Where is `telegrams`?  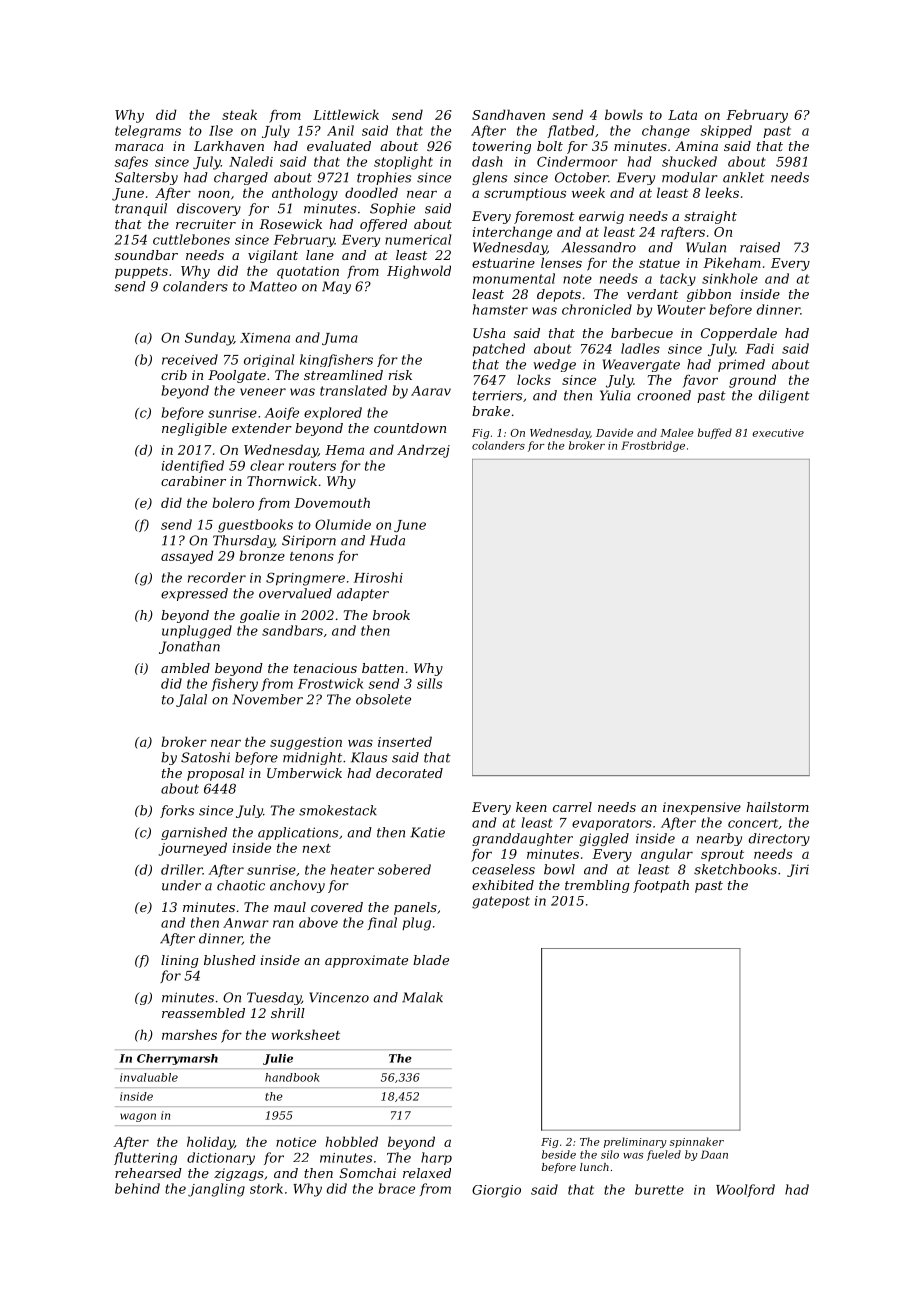 telegrams is located at coordinates (148, 131).
